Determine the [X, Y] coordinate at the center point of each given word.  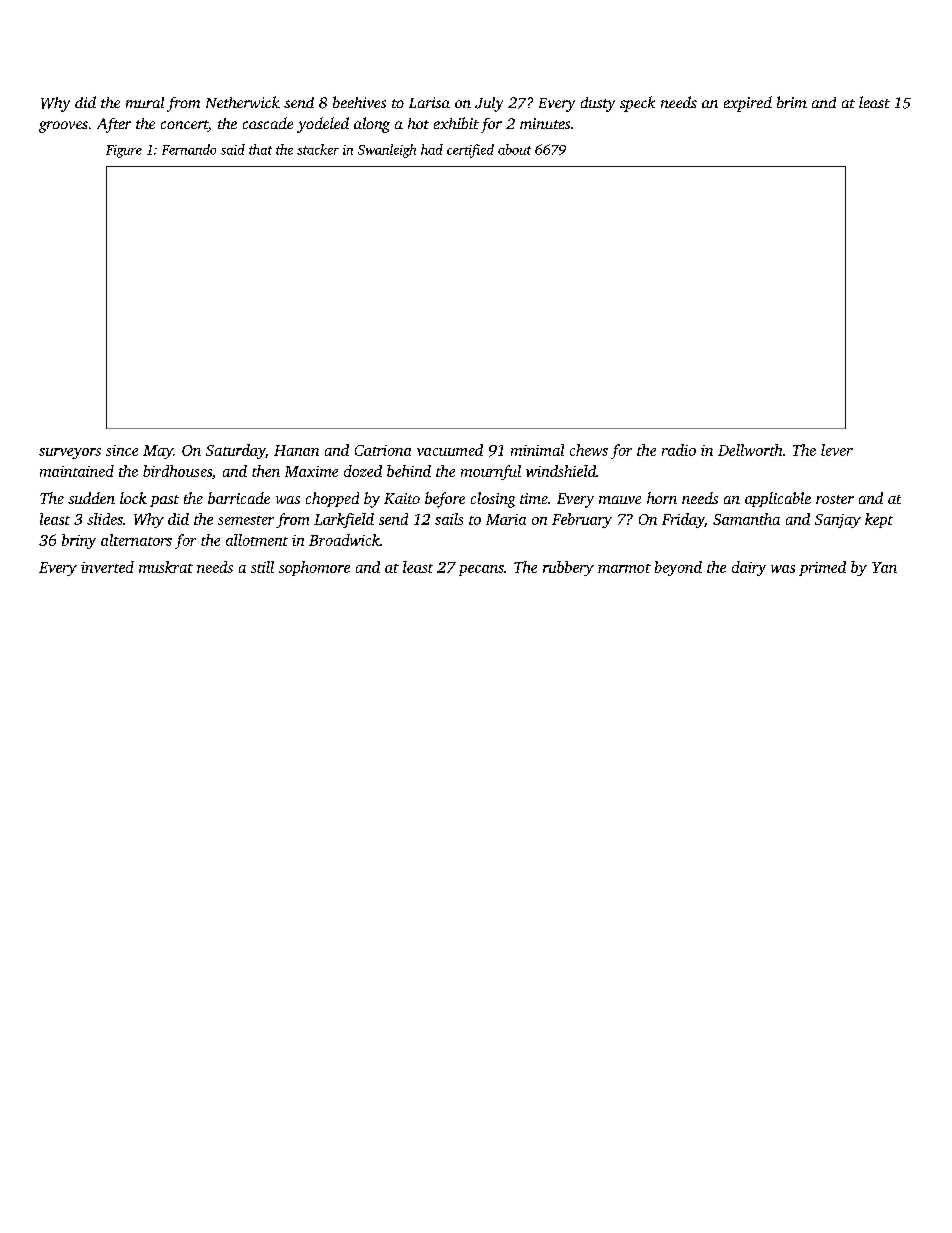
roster [835, 499]
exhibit [456, 123]
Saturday [235, 451]
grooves [63, 127]
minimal [537, 450]
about [514, 149]
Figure [124, 151]
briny [79, 541]
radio [679, 450]
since [122, 450]
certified [470, 151]
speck [637, 104]
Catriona [383, 450]
